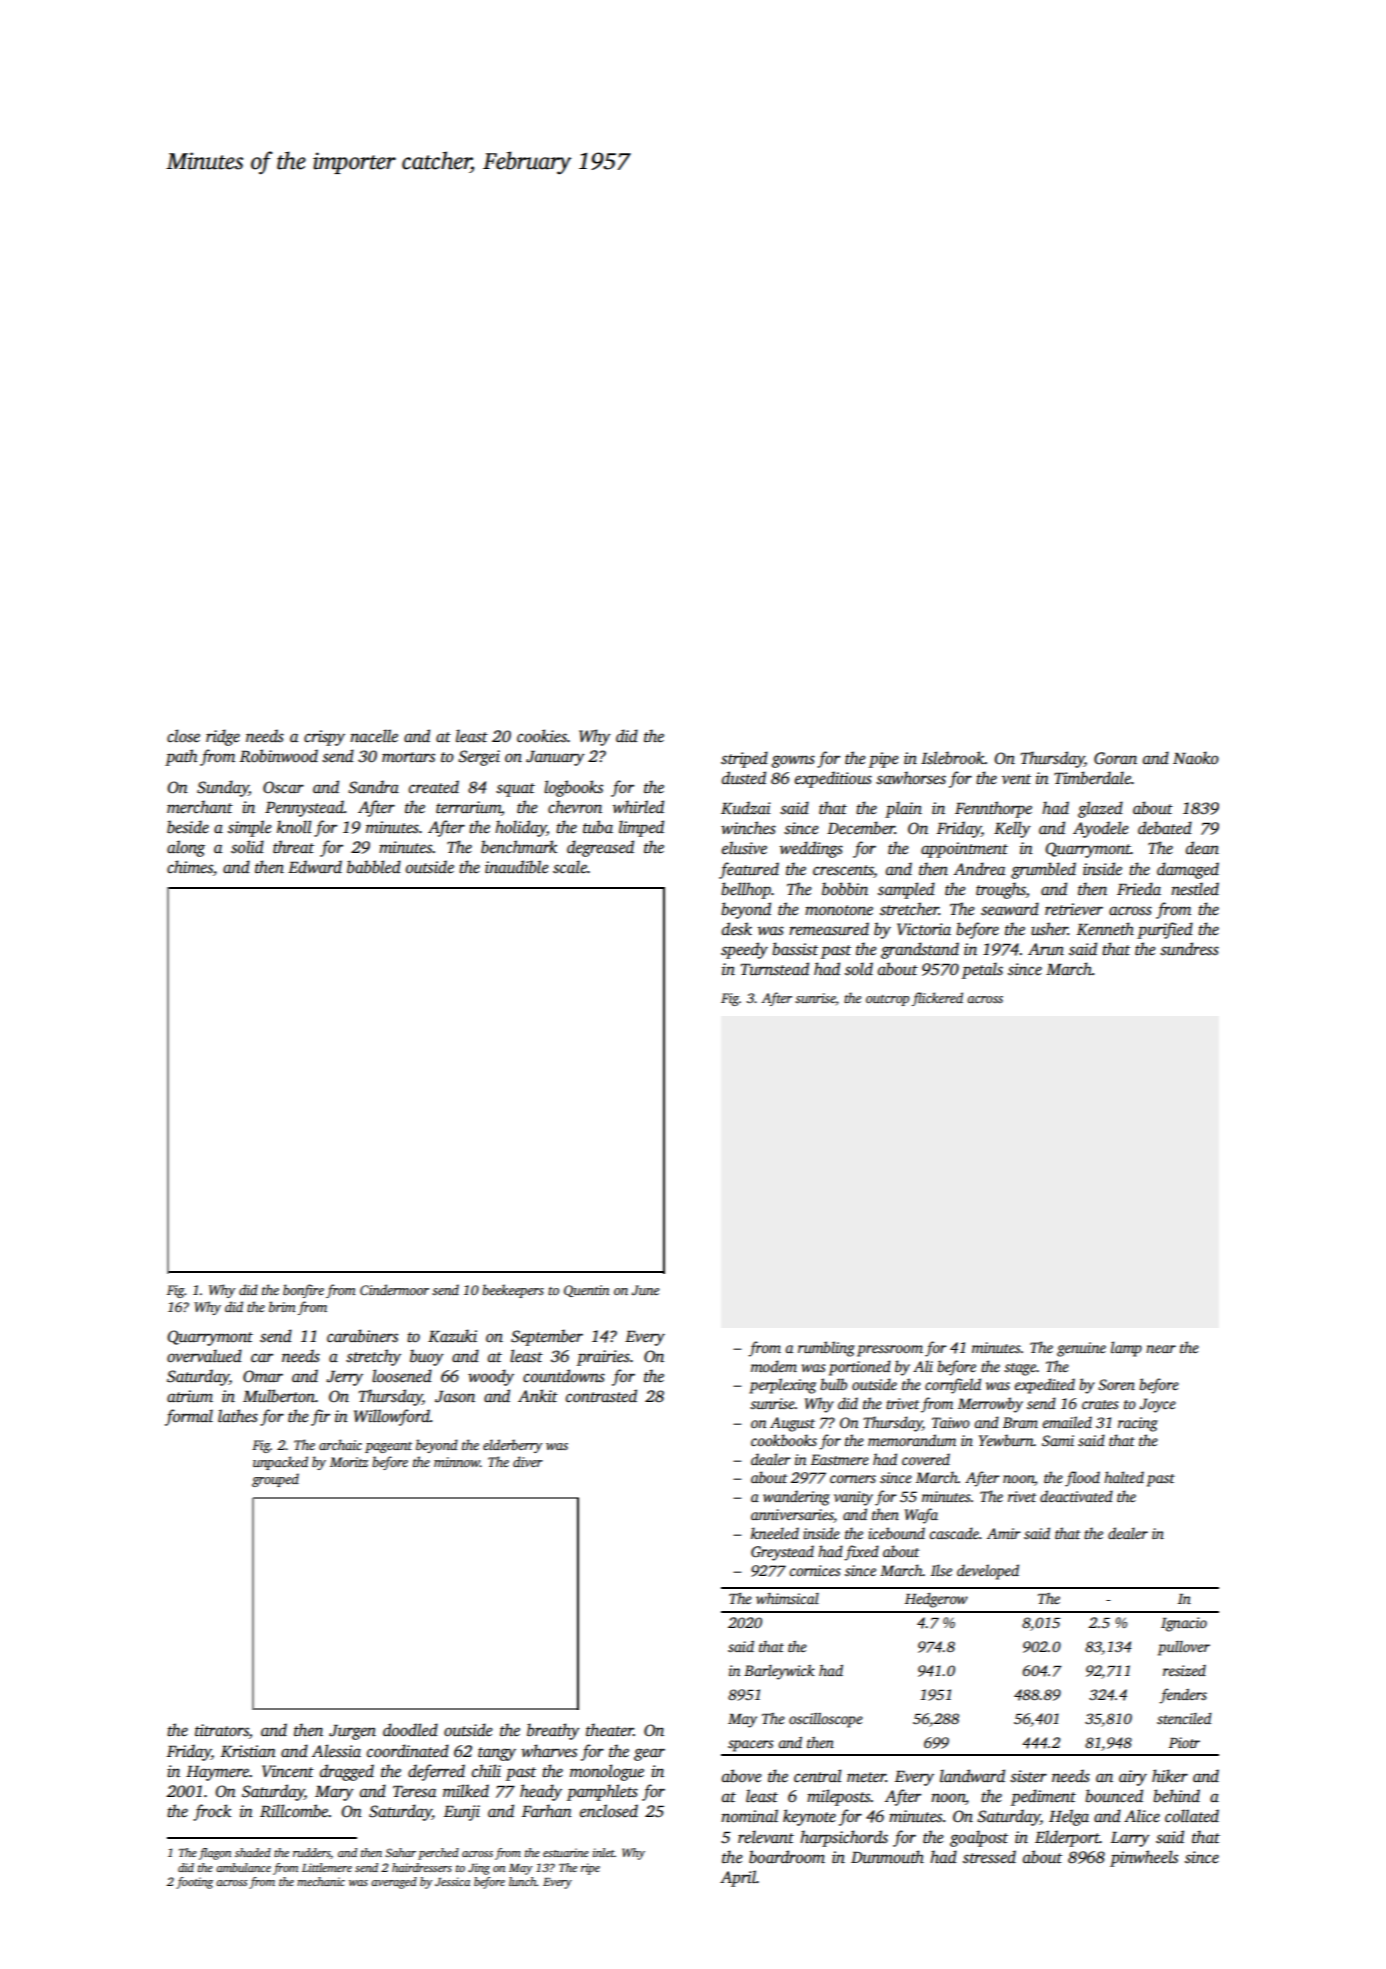 The height and width of the screenshot is (1969, 1386). I want to click on pinwheels, so click(1144, 1858).
